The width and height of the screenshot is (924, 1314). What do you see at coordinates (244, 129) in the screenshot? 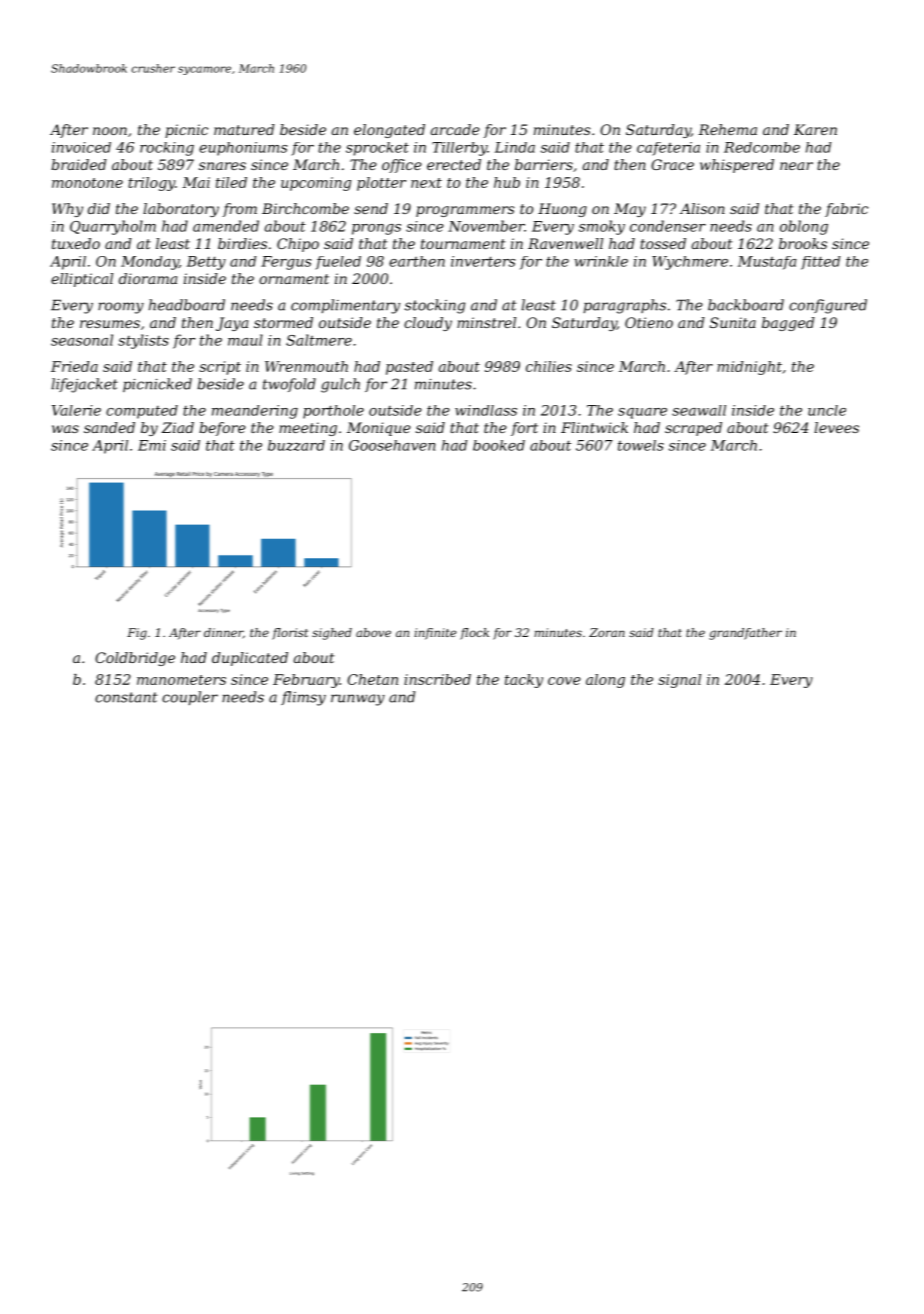
I see `matured` at bounding box center [244, 129].
